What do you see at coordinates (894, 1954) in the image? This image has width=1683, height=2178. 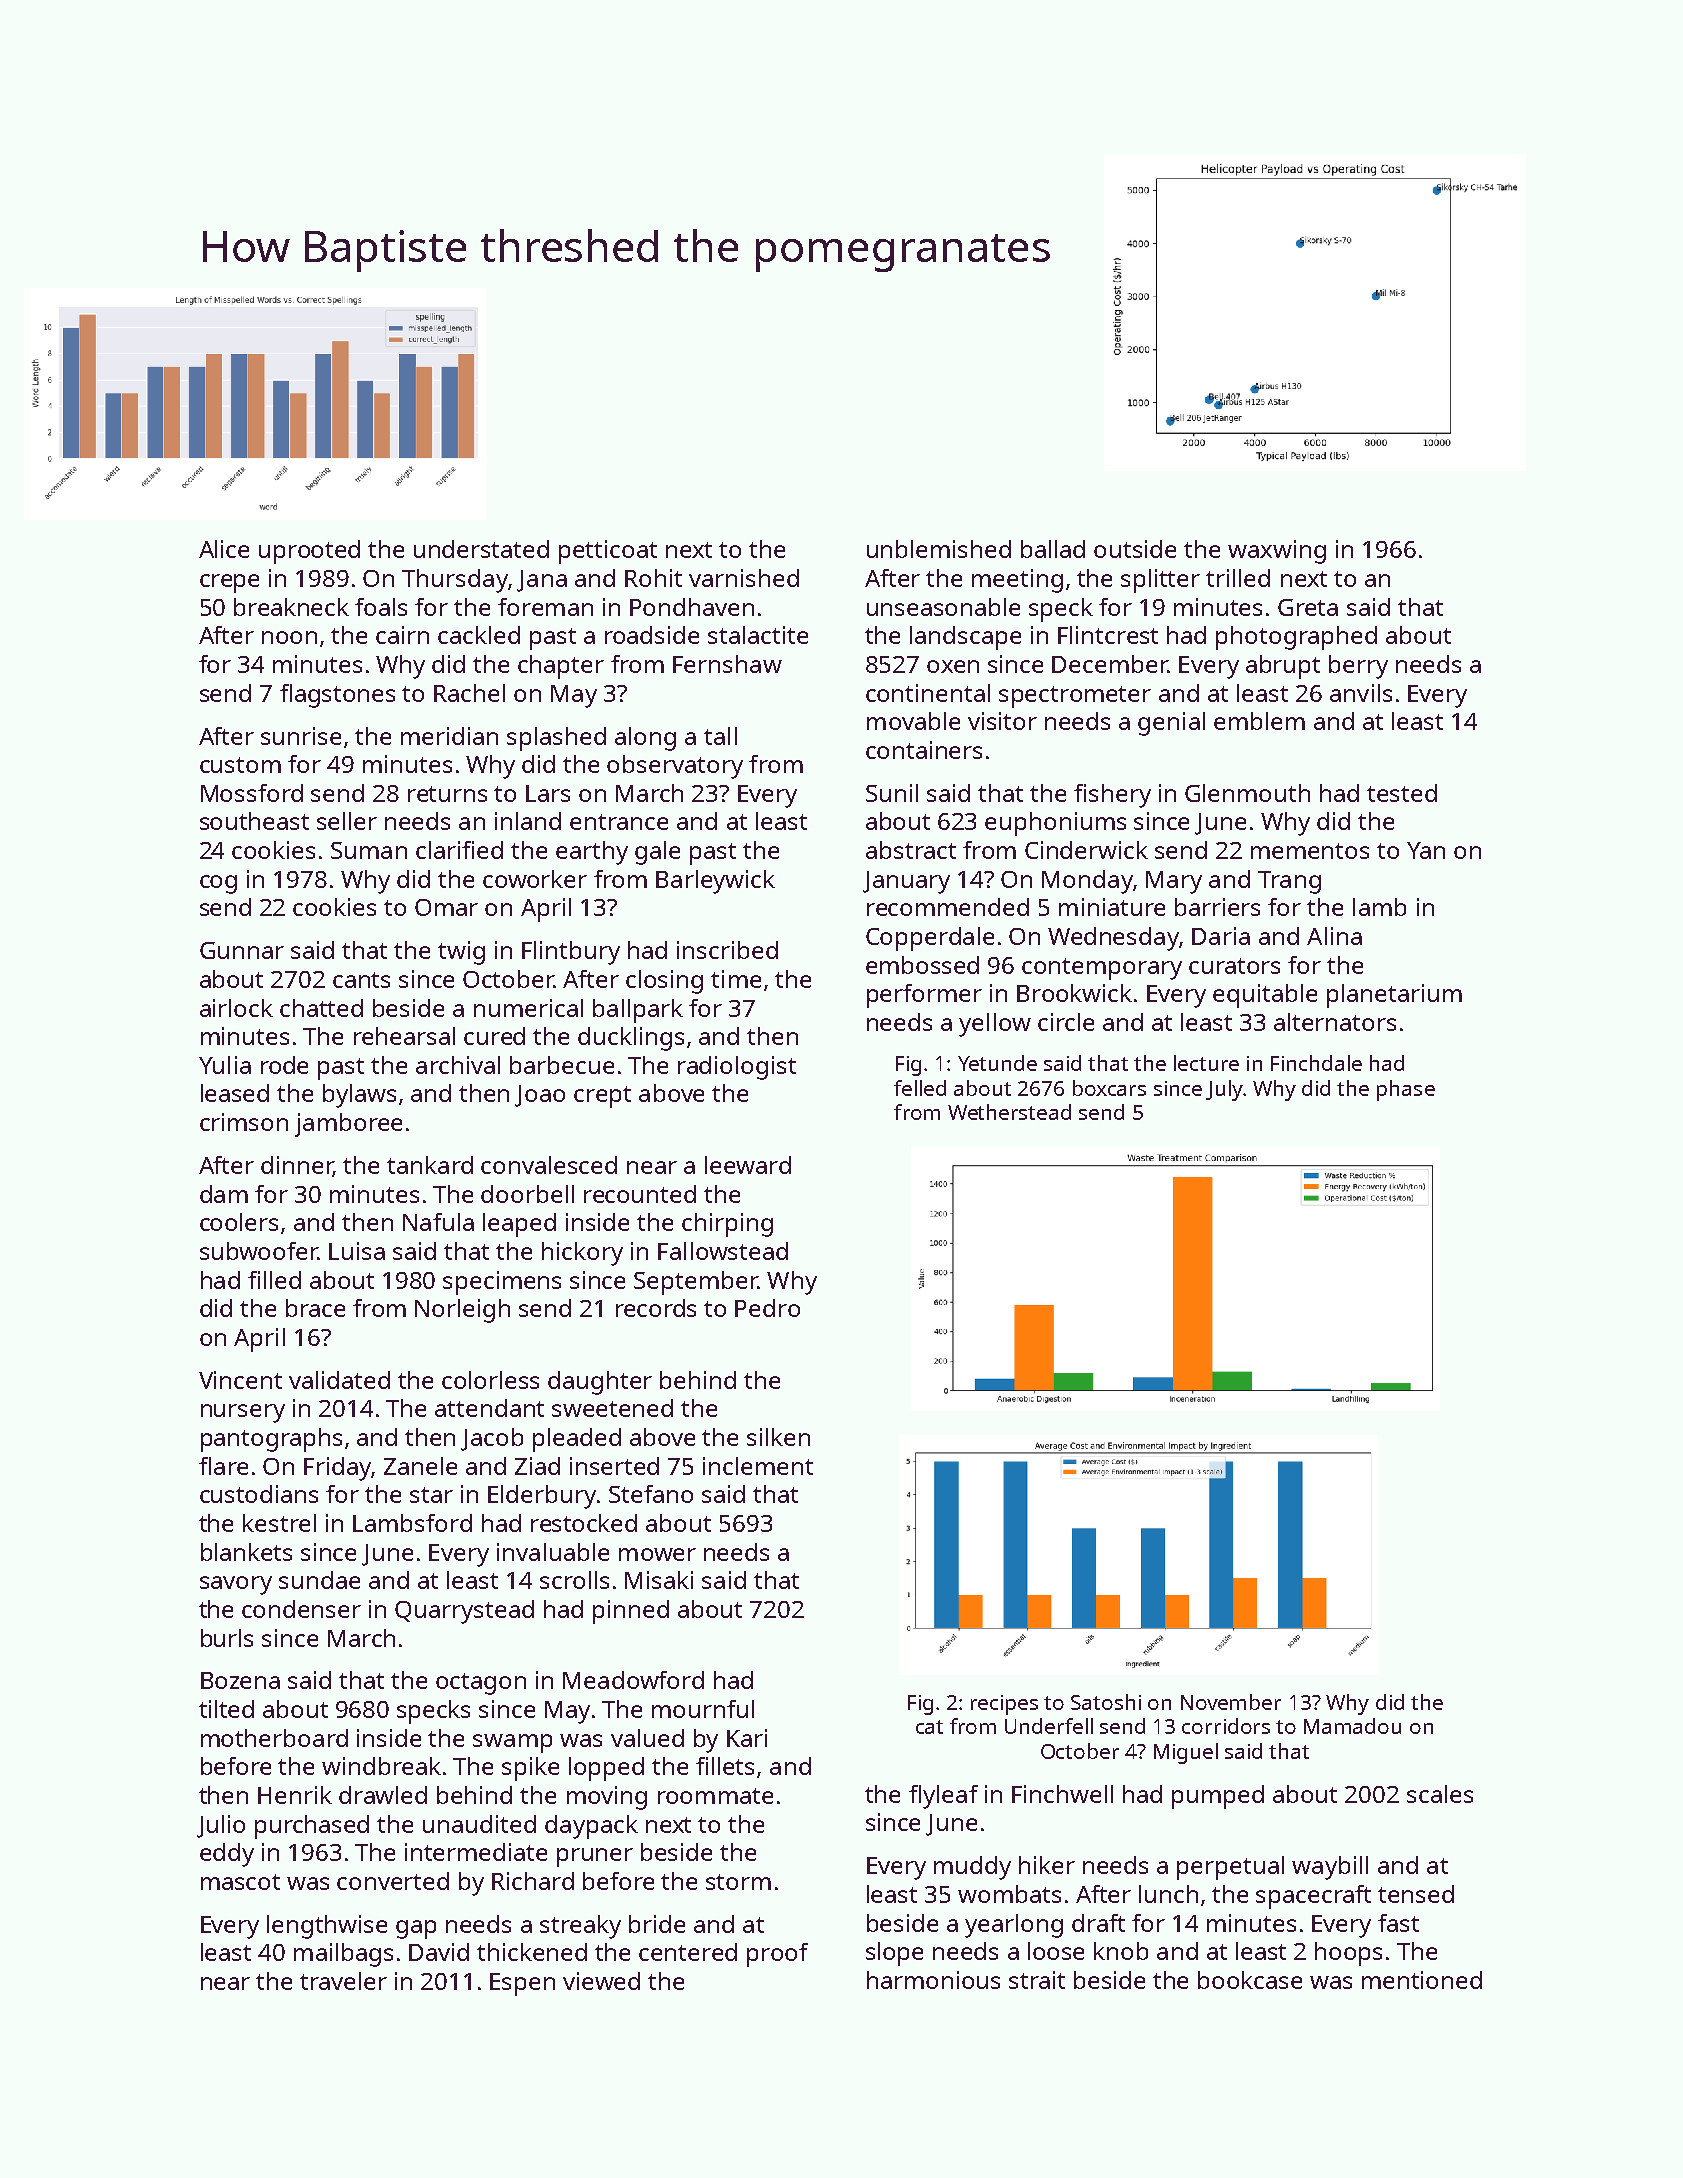 I see `slope` at bounding box center [894, 1954].
